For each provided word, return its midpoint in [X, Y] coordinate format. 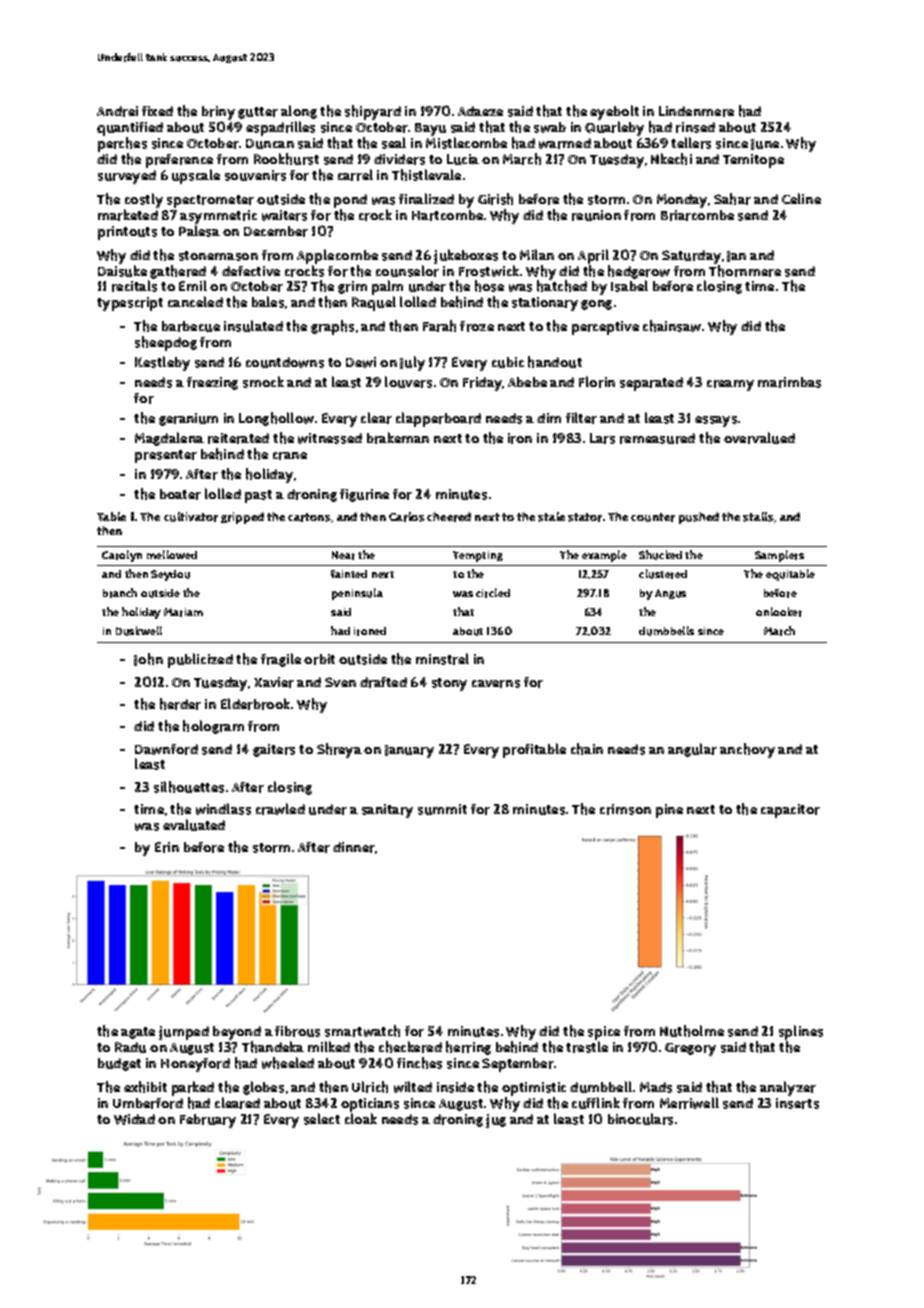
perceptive [605, 328]
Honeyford [195, 1065]
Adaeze [480, 111]
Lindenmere [696, 111]
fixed [157, 111]
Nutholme [692, 1031]
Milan [537, 254]
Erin [167, 847]
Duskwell [139, 631]
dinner [354, 847]
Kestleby [162, 363]
